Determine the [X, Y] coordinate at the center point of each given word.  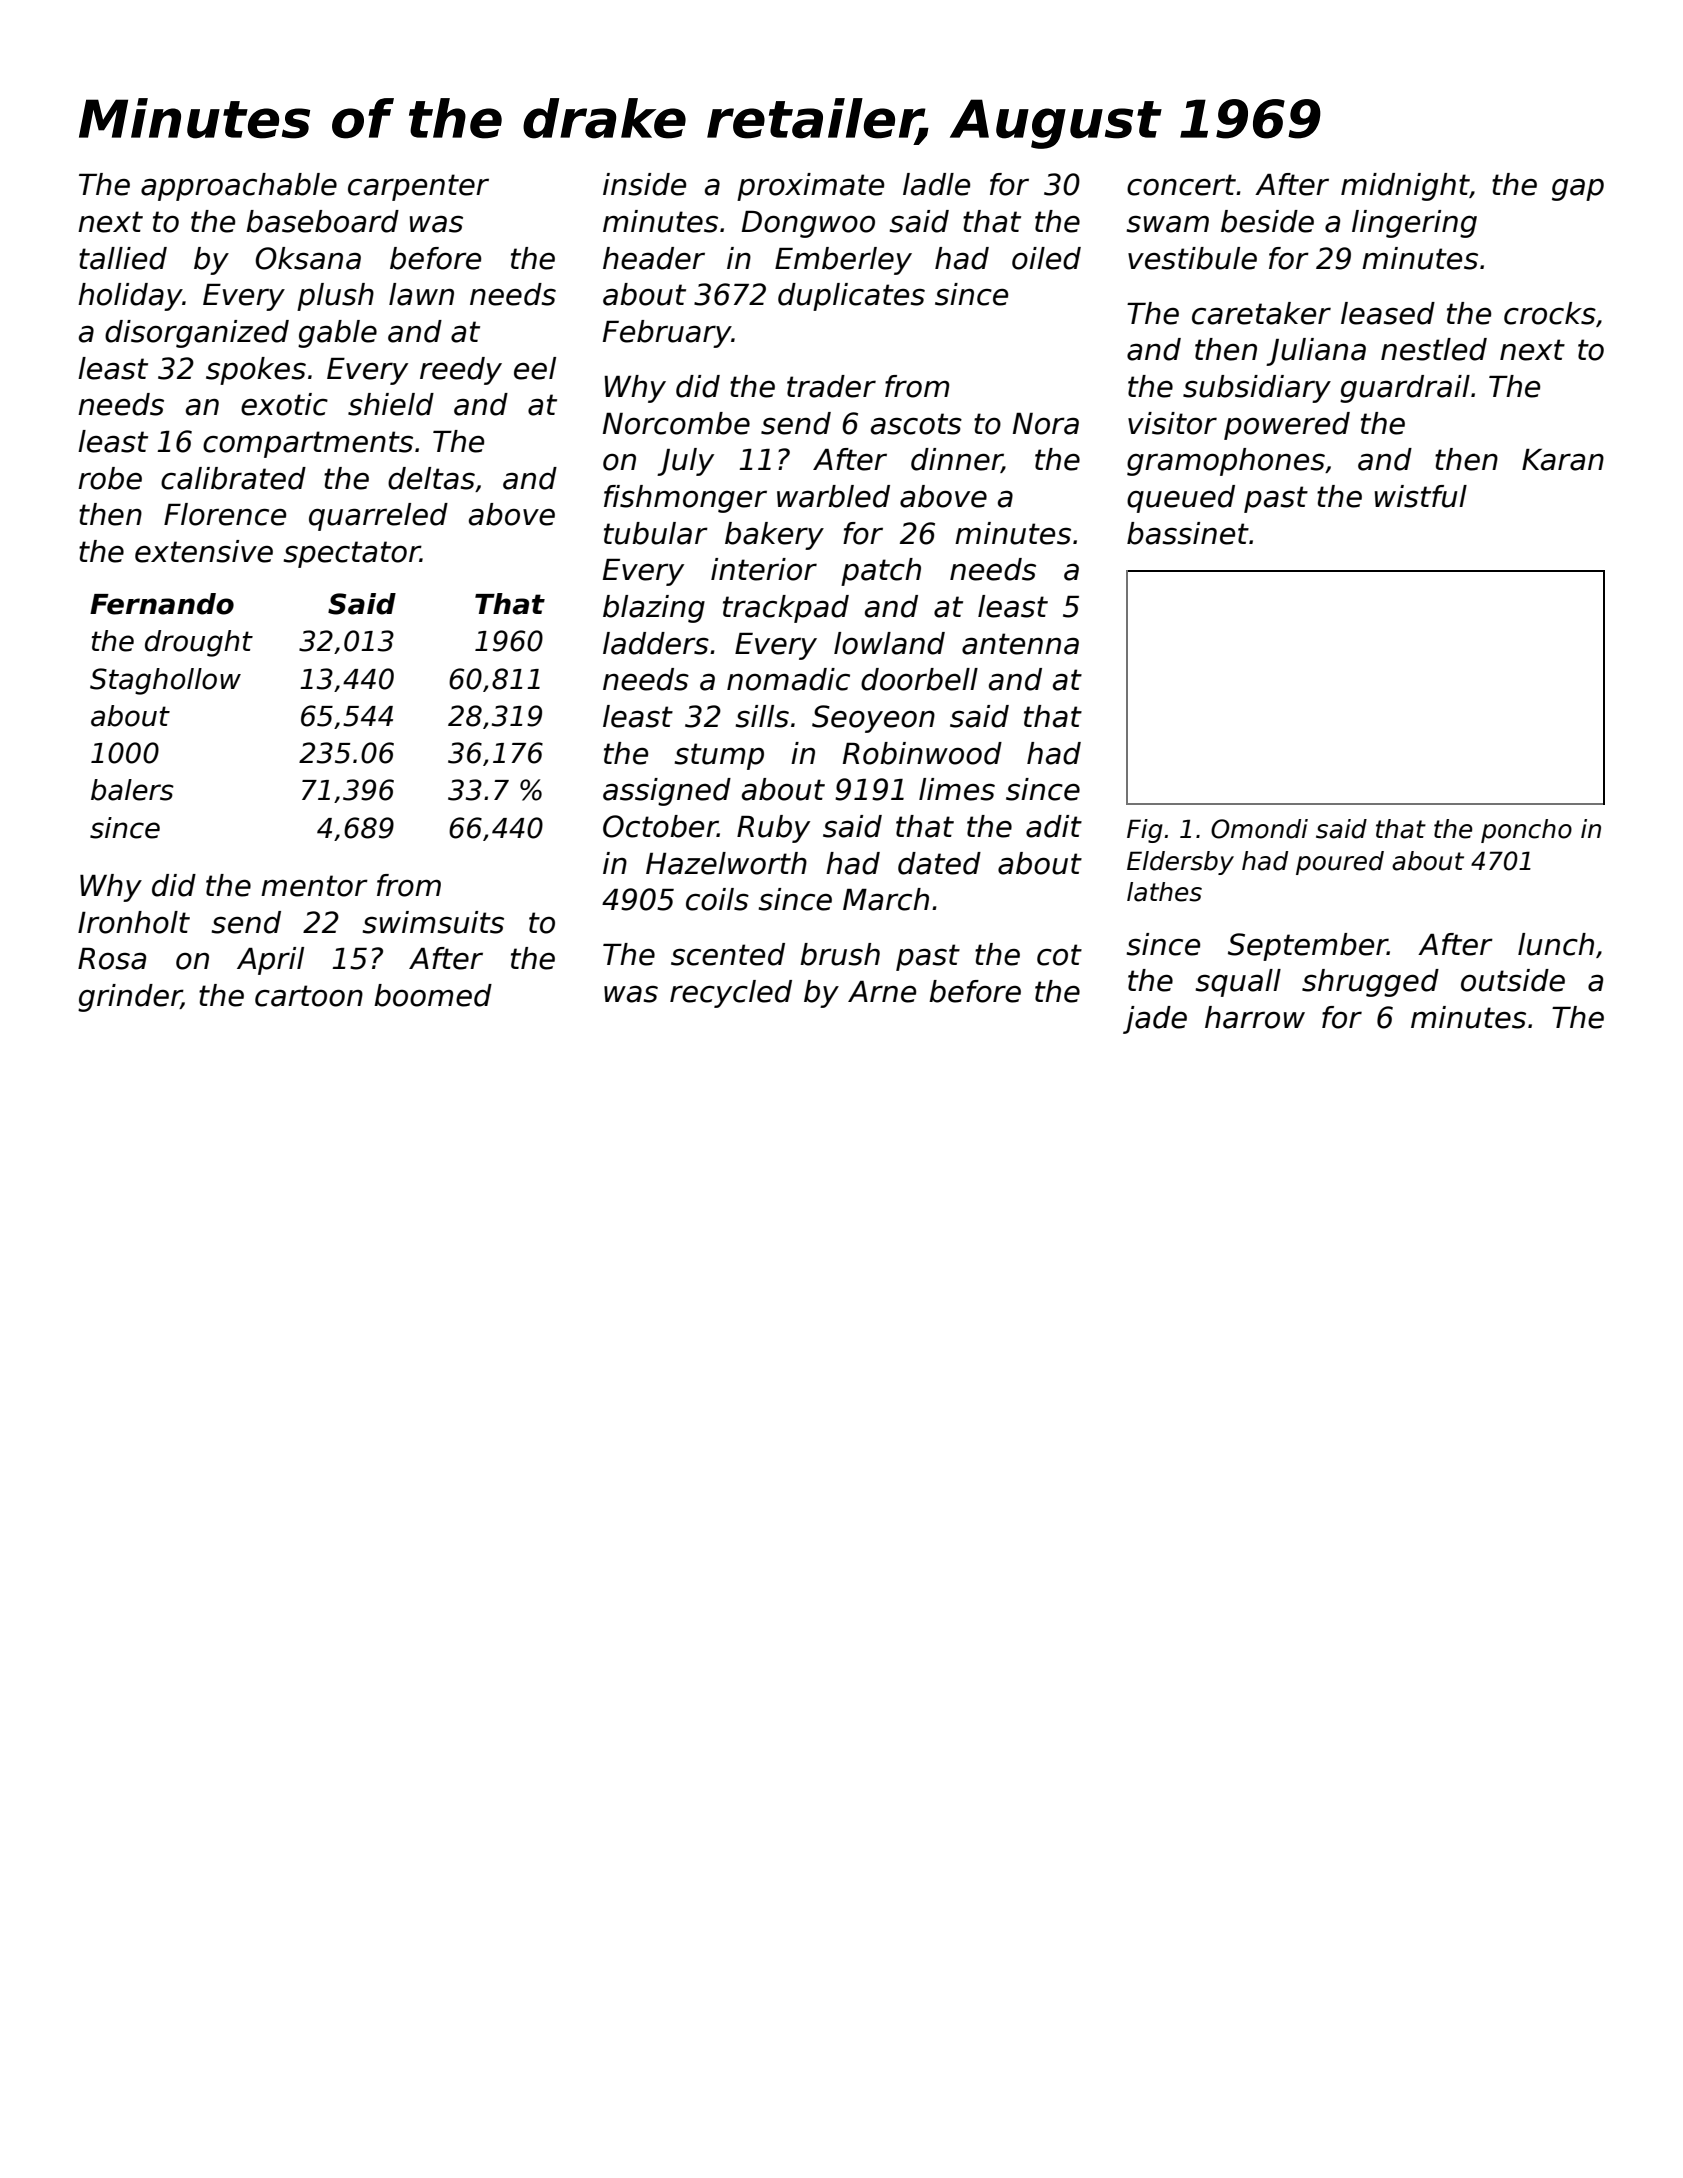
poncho [1526, 831]
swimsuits [433, 922]
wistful [1421, 496]
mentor [314, 886]
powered [1287, 426]
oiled [1046, 258]
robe [110, 478]
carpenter [418, 187]
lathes [1164, 892]
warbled [833, 496]
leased [1388, 313]
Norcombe [676, 423]
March [886, 899]
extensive [204, 551]
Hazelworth [726, 863]
